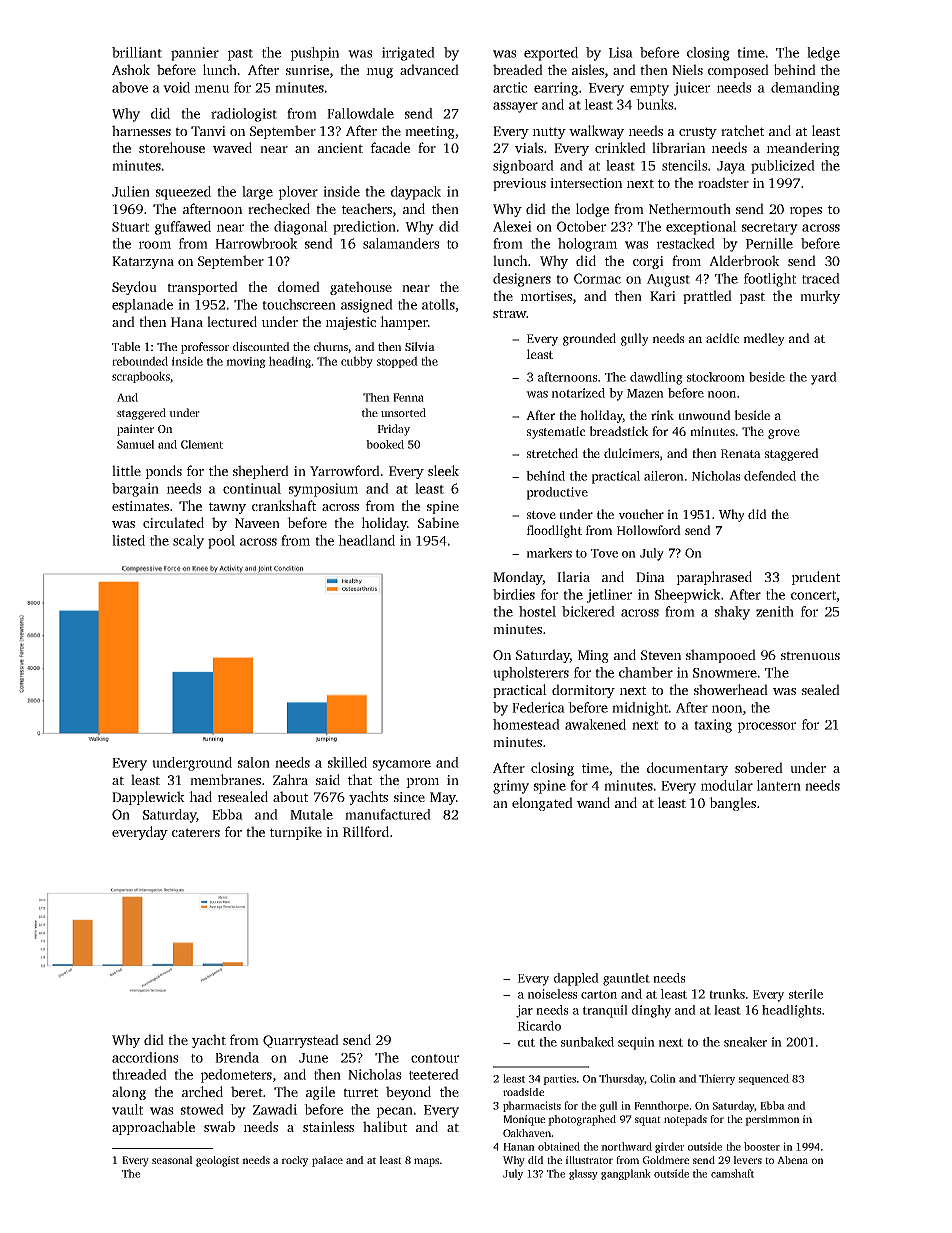 This page has width=952, height=1233. What do you see at coordinates (742, 130) in the page?
I see `ratchet` at bounding box center [742, 130].
